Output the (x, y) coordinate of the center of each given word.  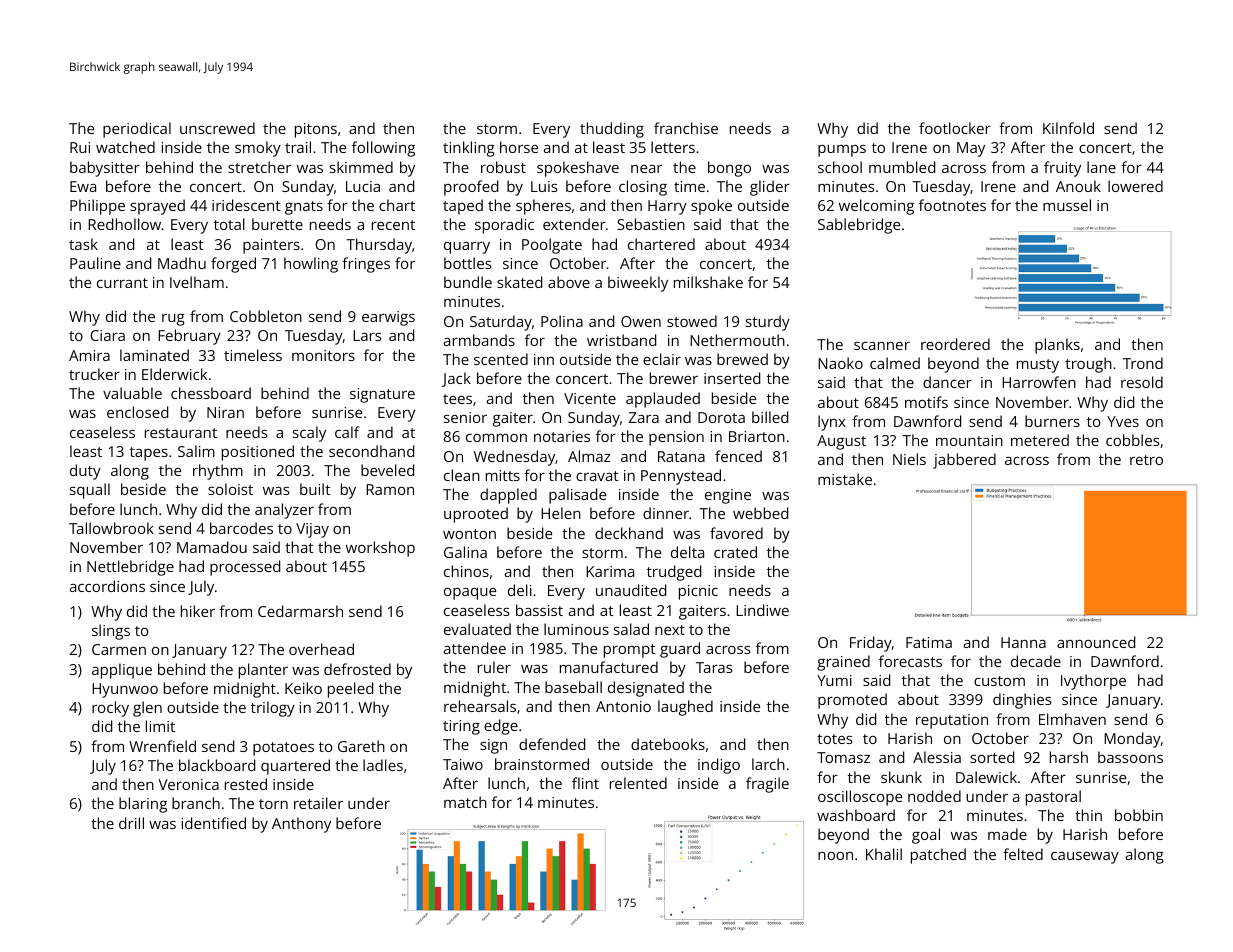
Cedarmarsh (300, 611)
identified (214, 823)
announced (1096, 642)
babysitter (105, 169)
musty (1038, 366)
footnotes (952, 205)
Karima (610, 571)
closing (643, 188)
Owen (641, 321)
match (465, 802)
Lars (367, 335)
